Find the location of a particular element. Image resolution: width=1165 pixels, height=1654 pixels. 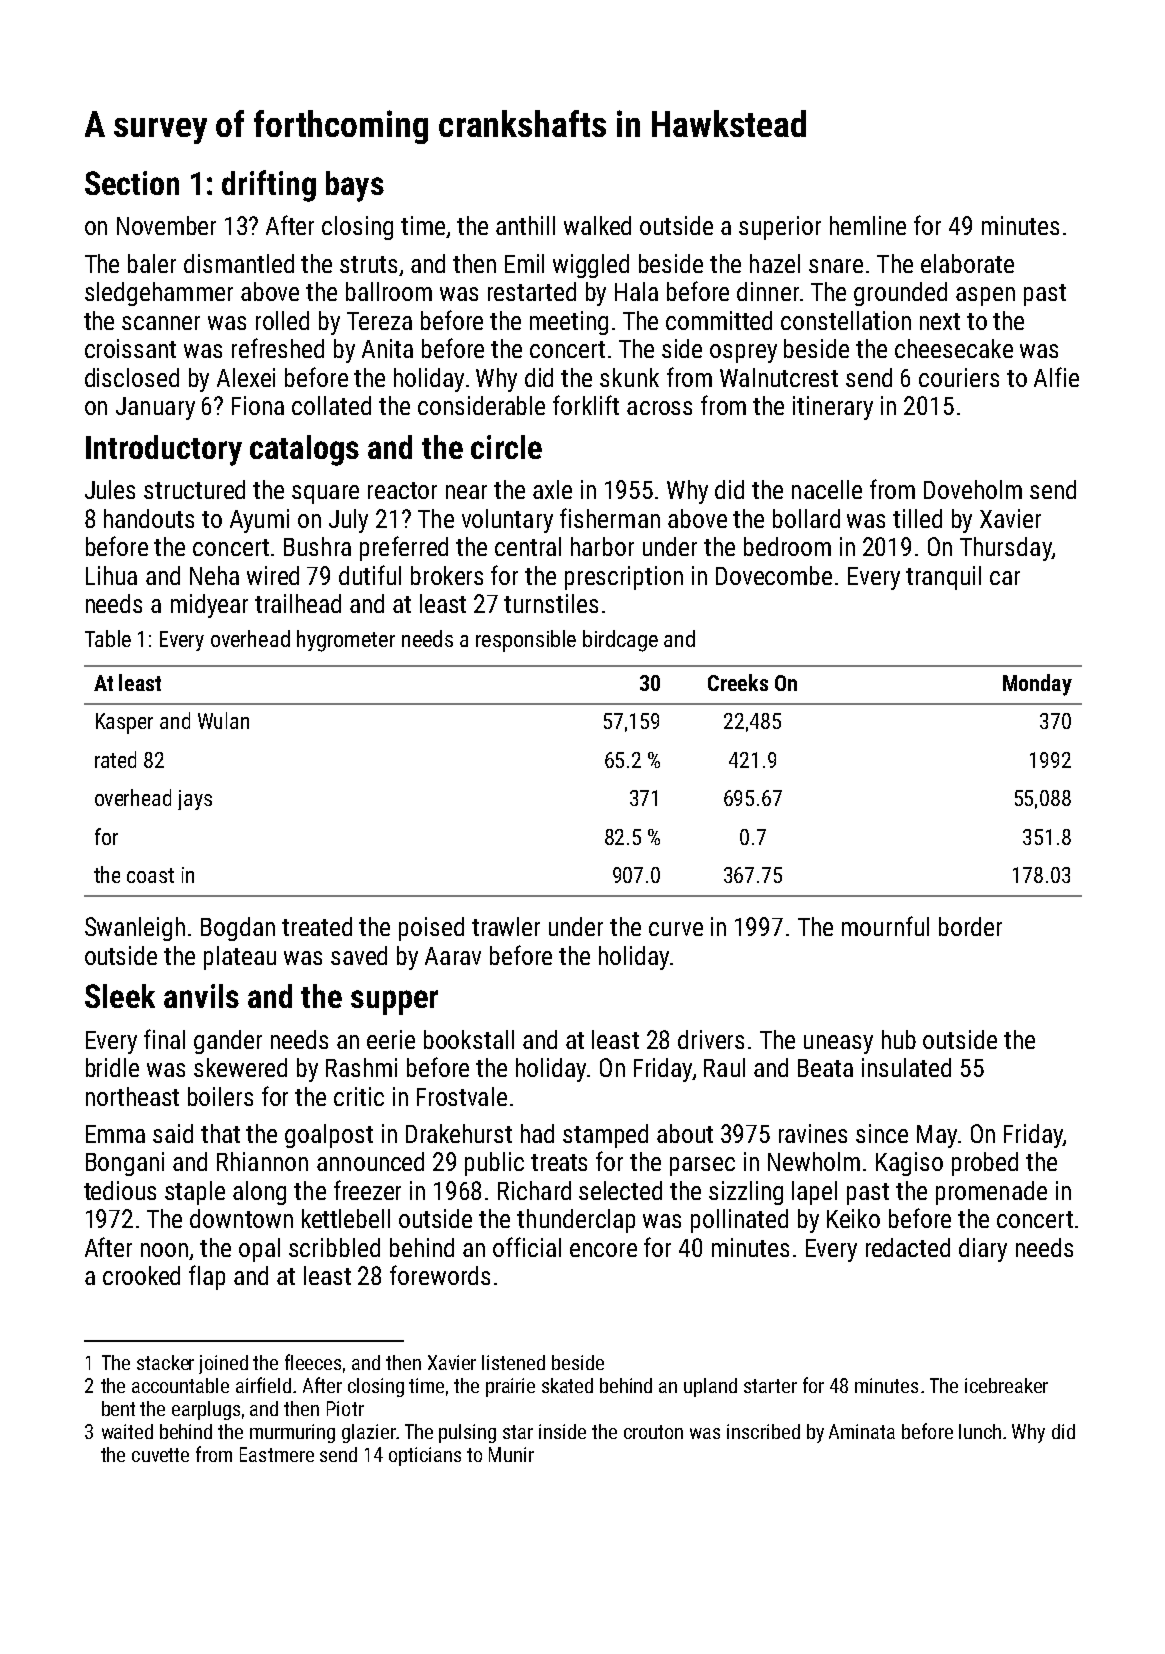

tranquil is located at coordinates (943, 578).
